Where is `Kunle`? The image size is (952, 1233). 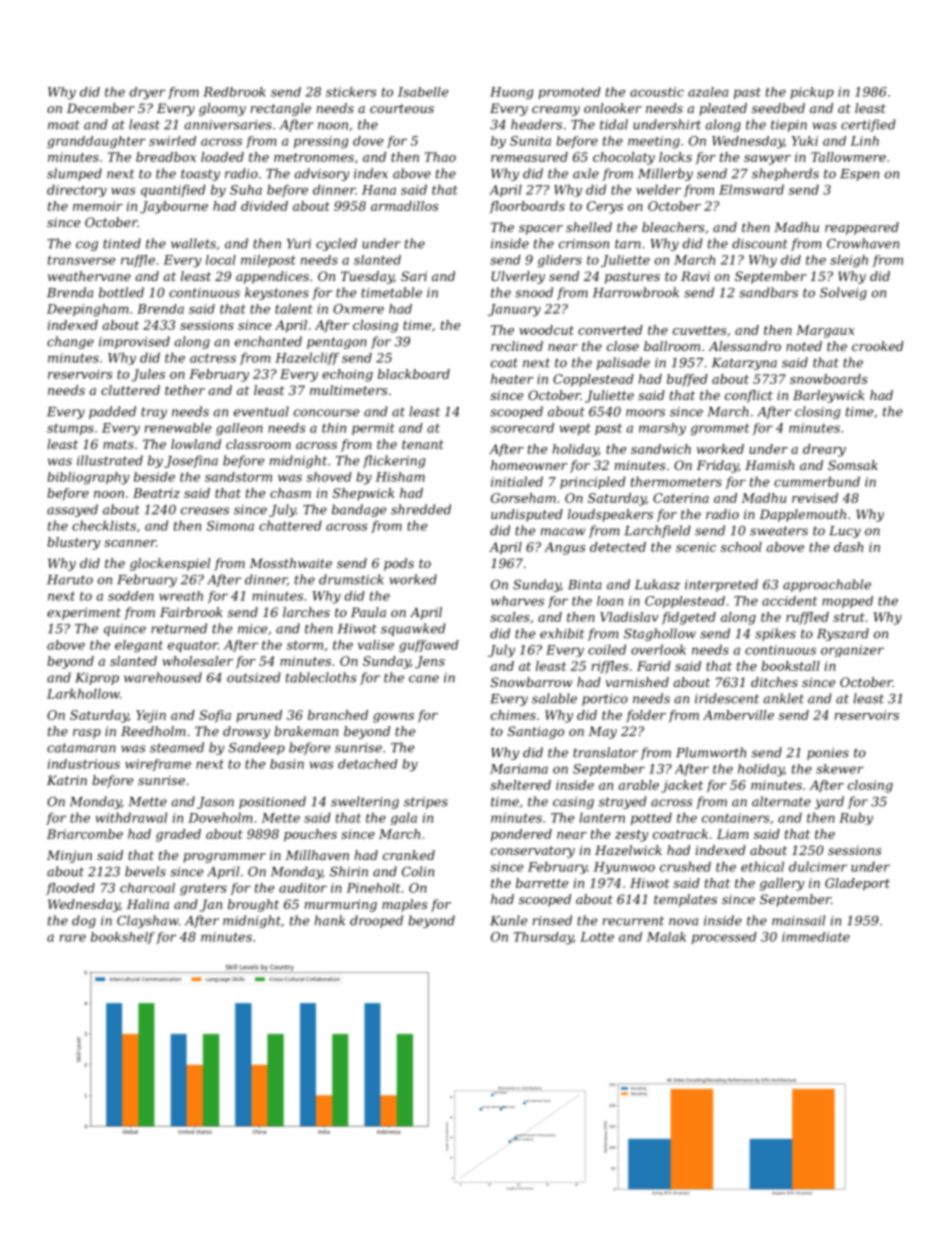 Kunle is located at coordinates (508, 920).
